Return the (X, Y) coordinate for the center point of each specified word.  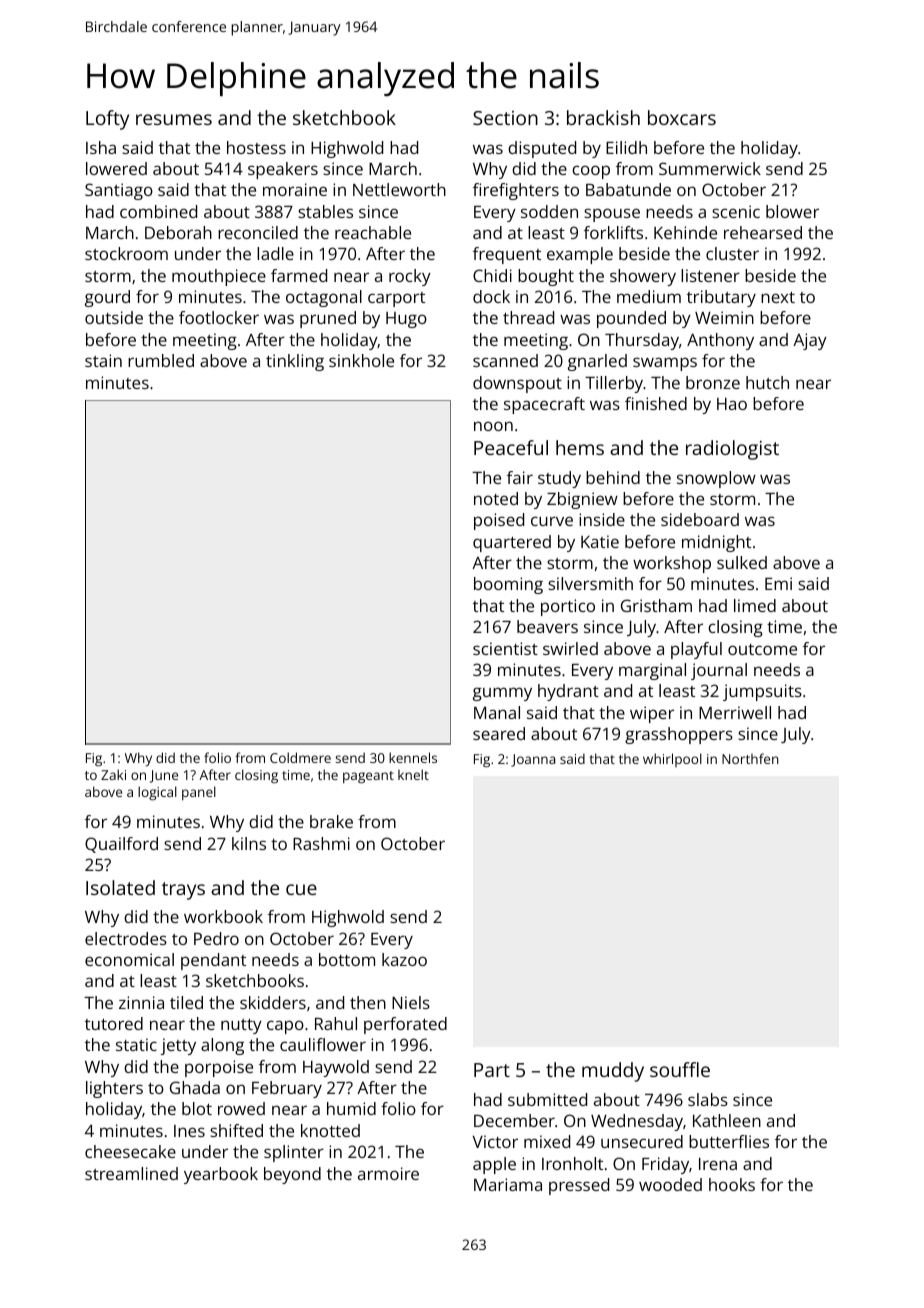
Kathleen (727, 1120)
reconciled (258, 232)
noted (496, 498)
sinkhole (361, 360)
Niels (411, 1002)
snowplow (716, 479)
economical (129, 959)
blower (792, 211)
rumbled (161, 360)
